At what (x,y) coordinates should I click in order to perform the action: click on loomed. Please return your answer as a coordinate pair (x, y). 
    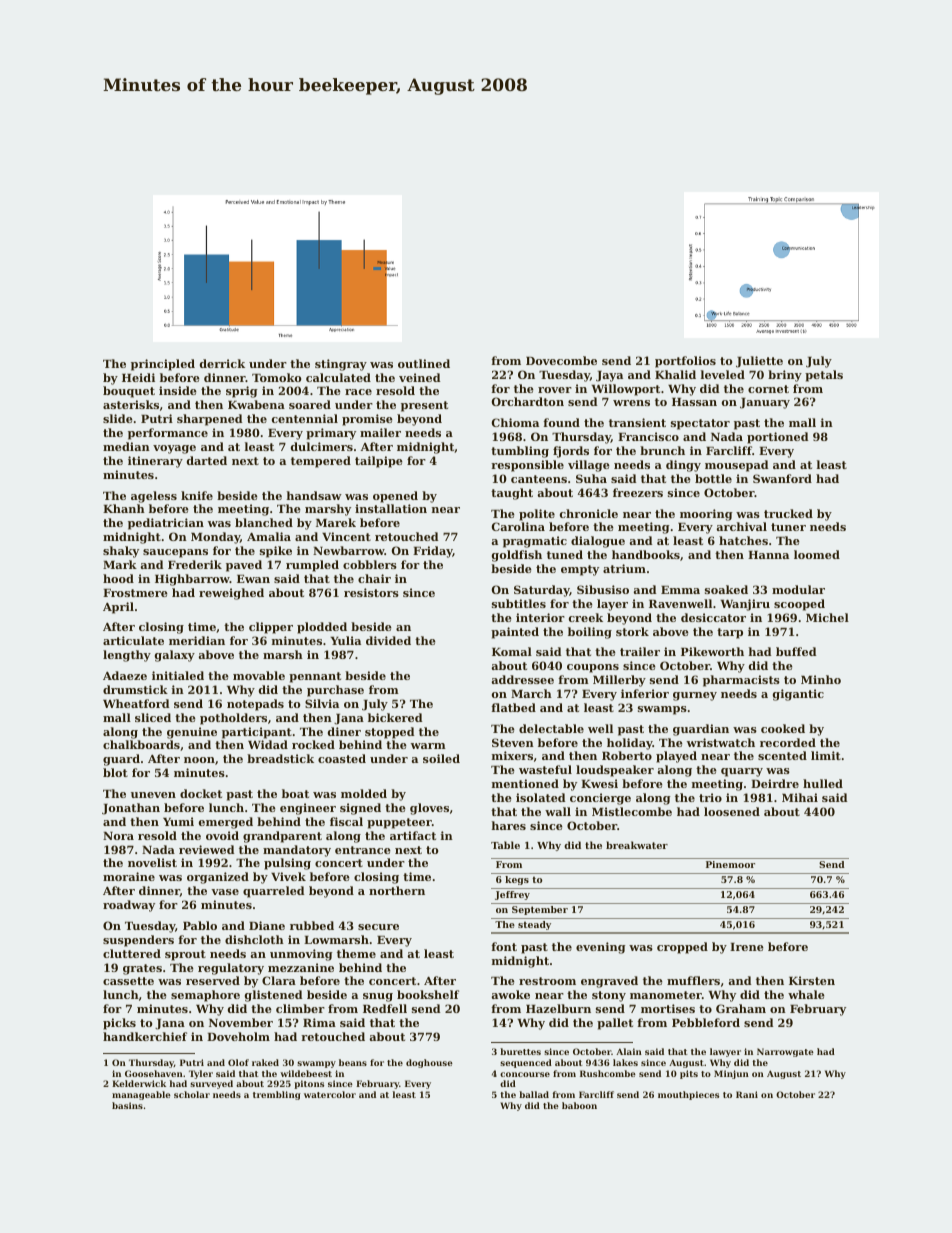
    Looking at the image, I should click on (817, 554).
